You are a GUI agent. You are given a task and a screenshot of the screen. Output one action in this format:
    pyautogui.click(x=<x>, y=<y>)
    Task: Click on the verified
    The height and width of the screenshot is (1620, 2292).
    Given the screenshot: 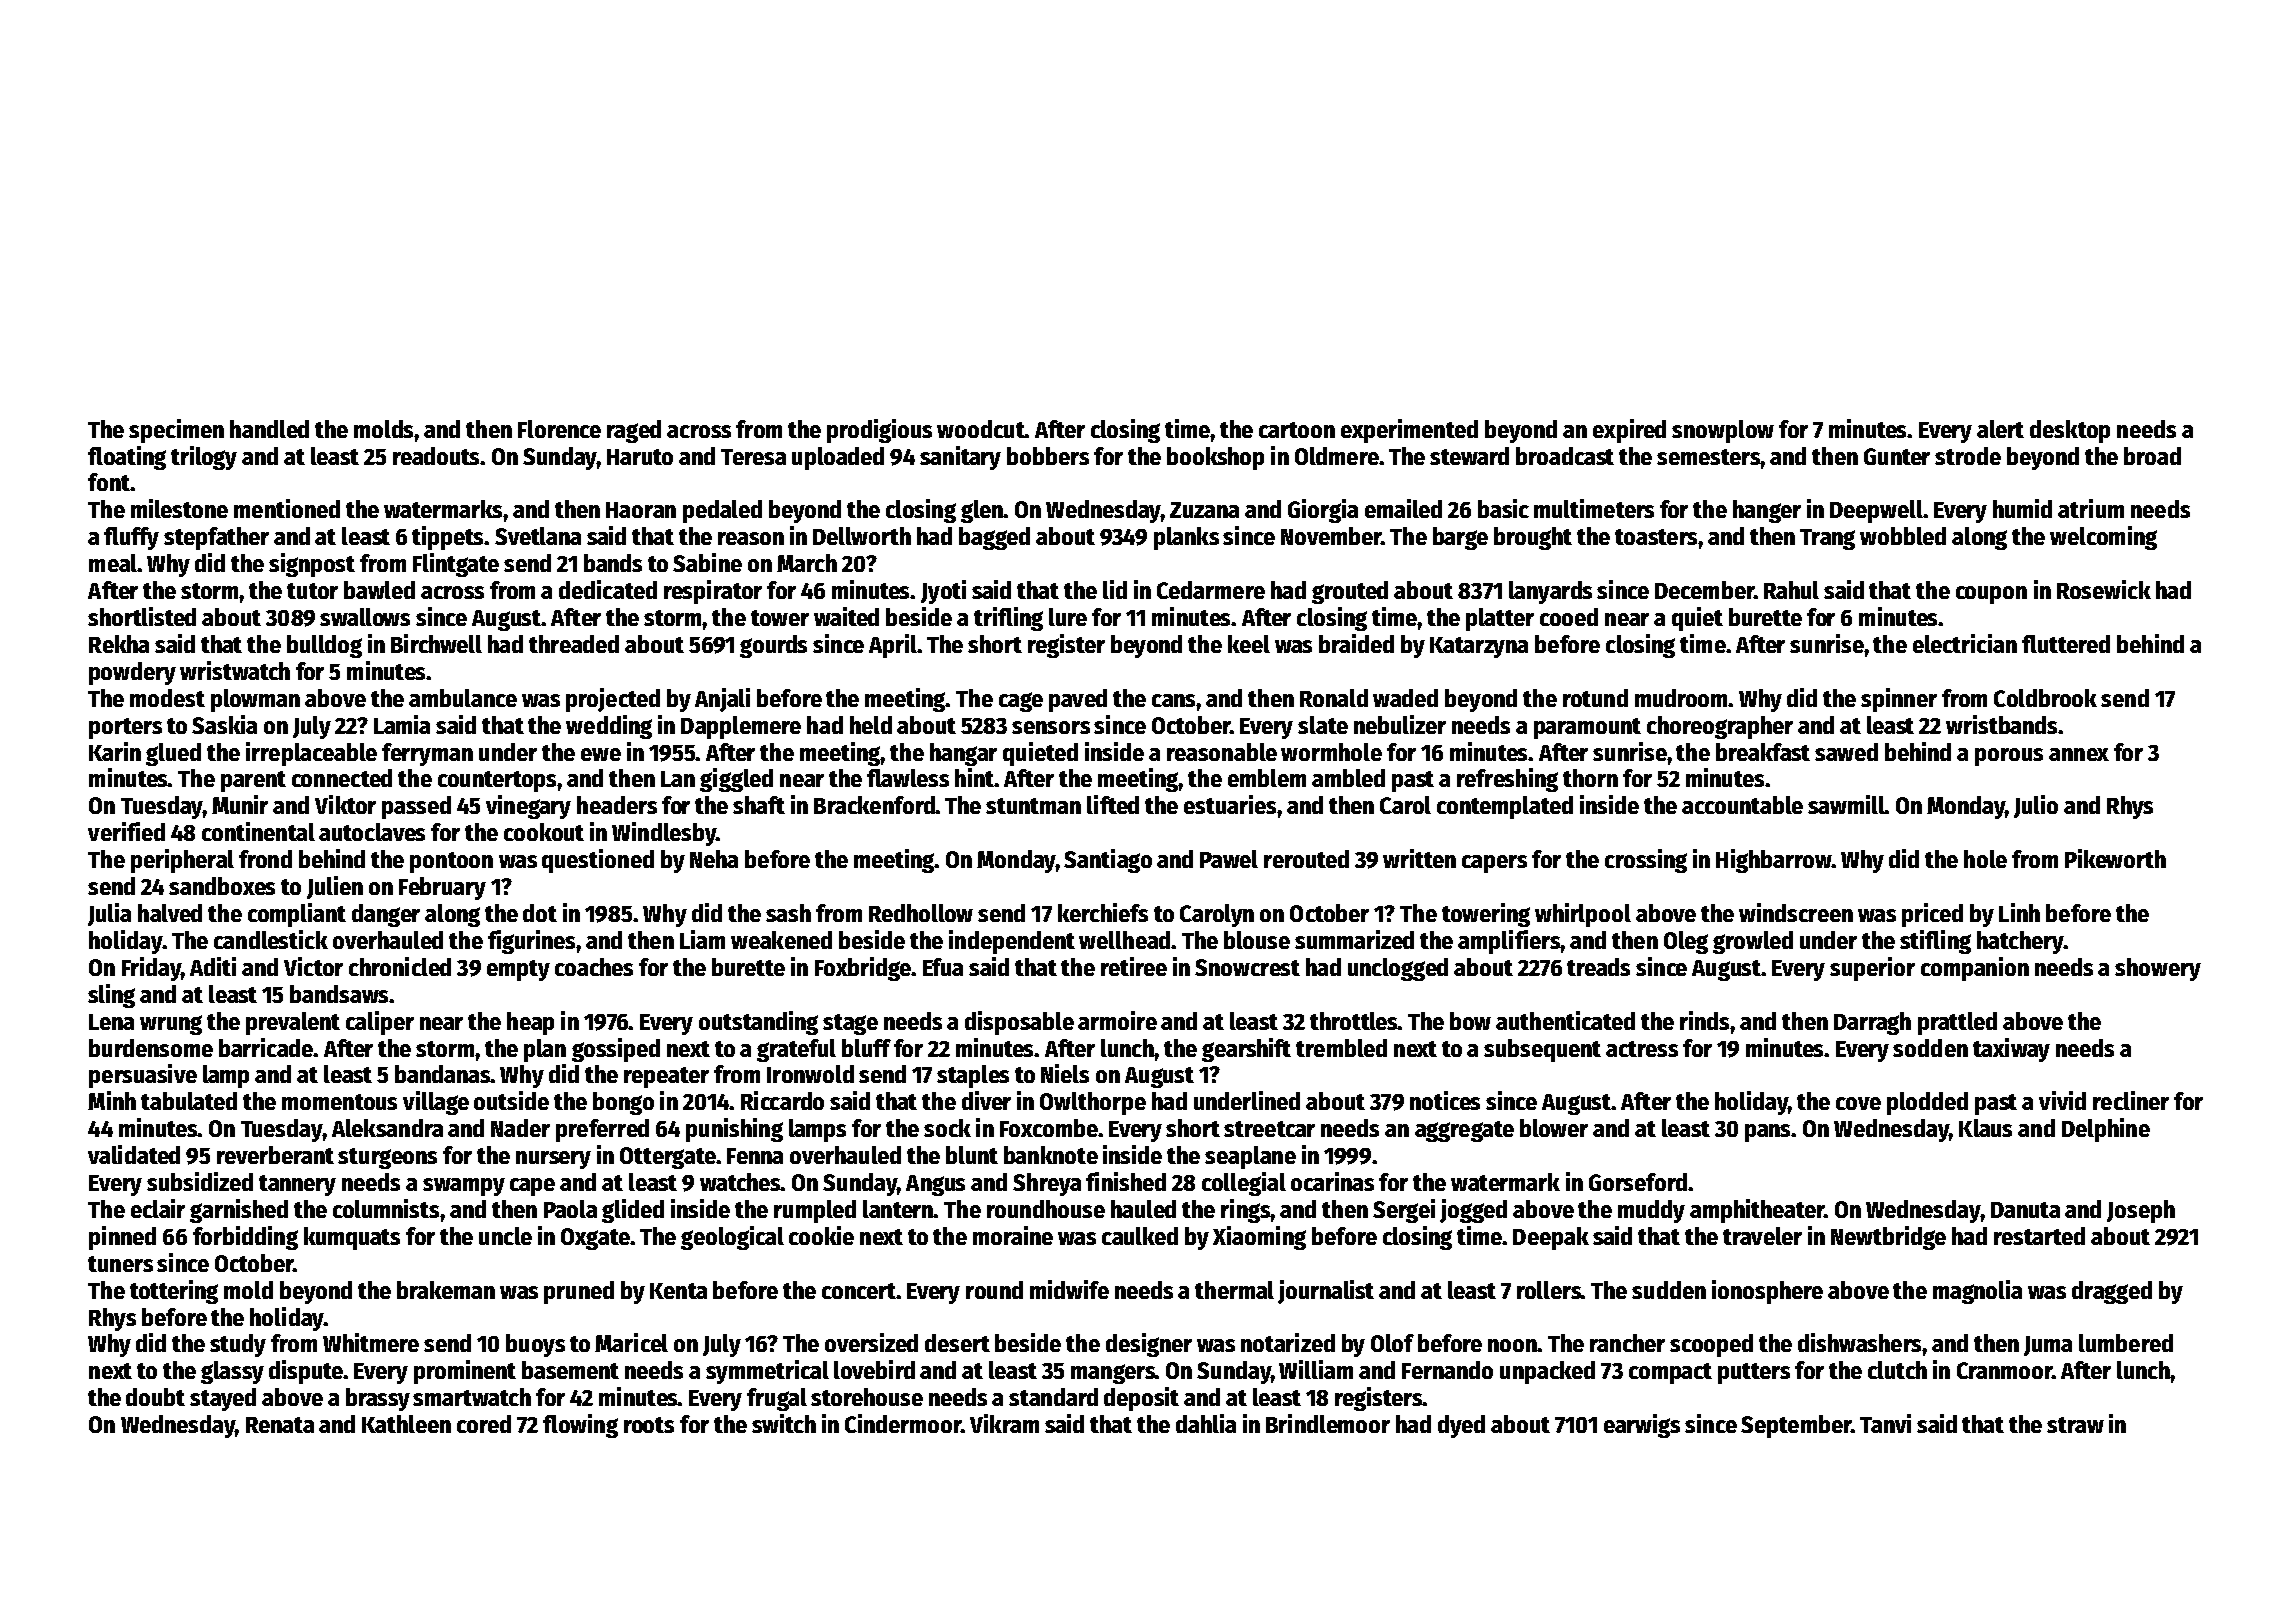 What is the action you would take?
    pyautogui.click(x=126, y=831)
